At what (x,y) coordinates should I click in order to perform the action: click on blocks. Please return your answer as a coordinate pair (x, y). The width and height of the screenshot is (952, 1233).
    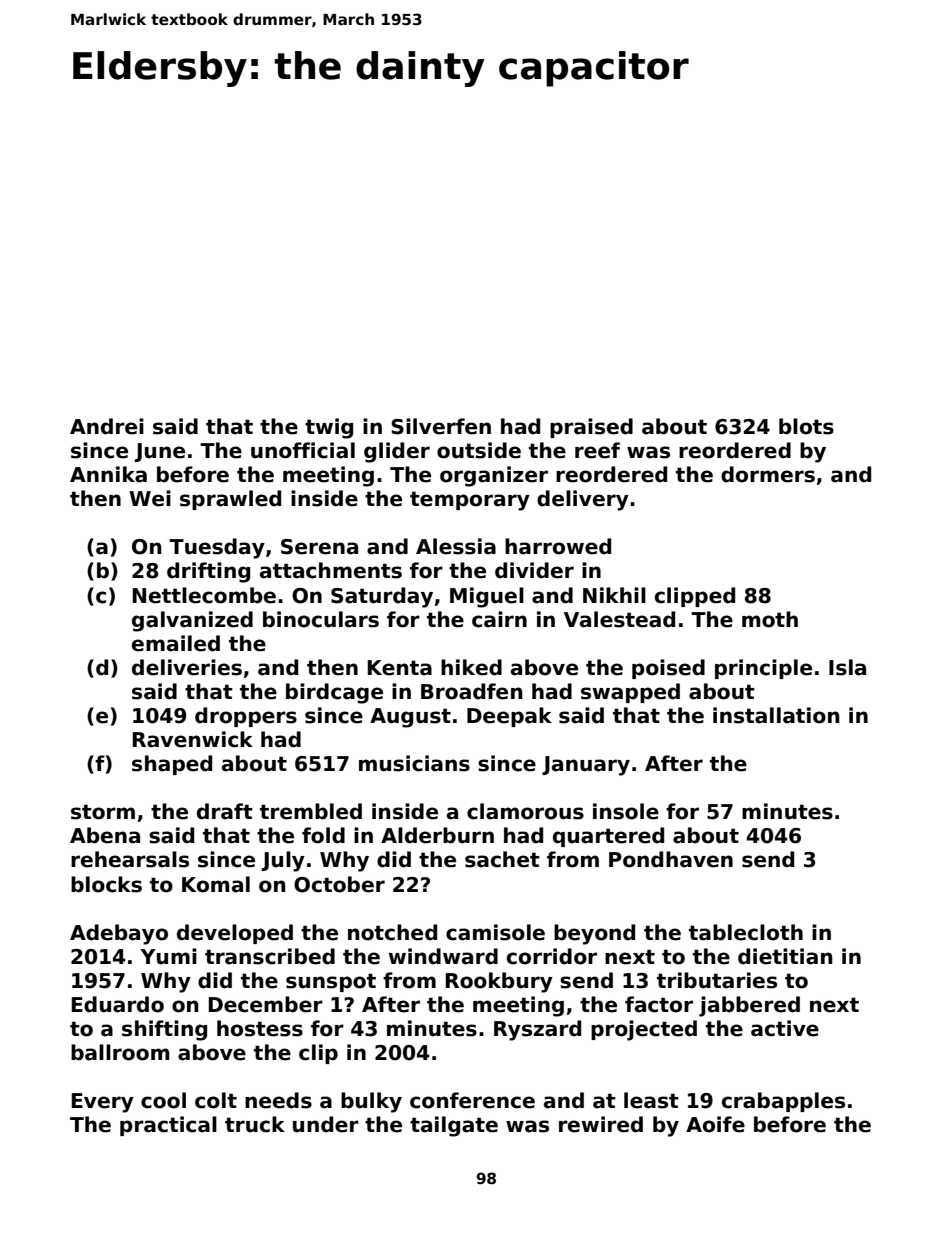
    Looking at the image, I should click on (106, 884).
